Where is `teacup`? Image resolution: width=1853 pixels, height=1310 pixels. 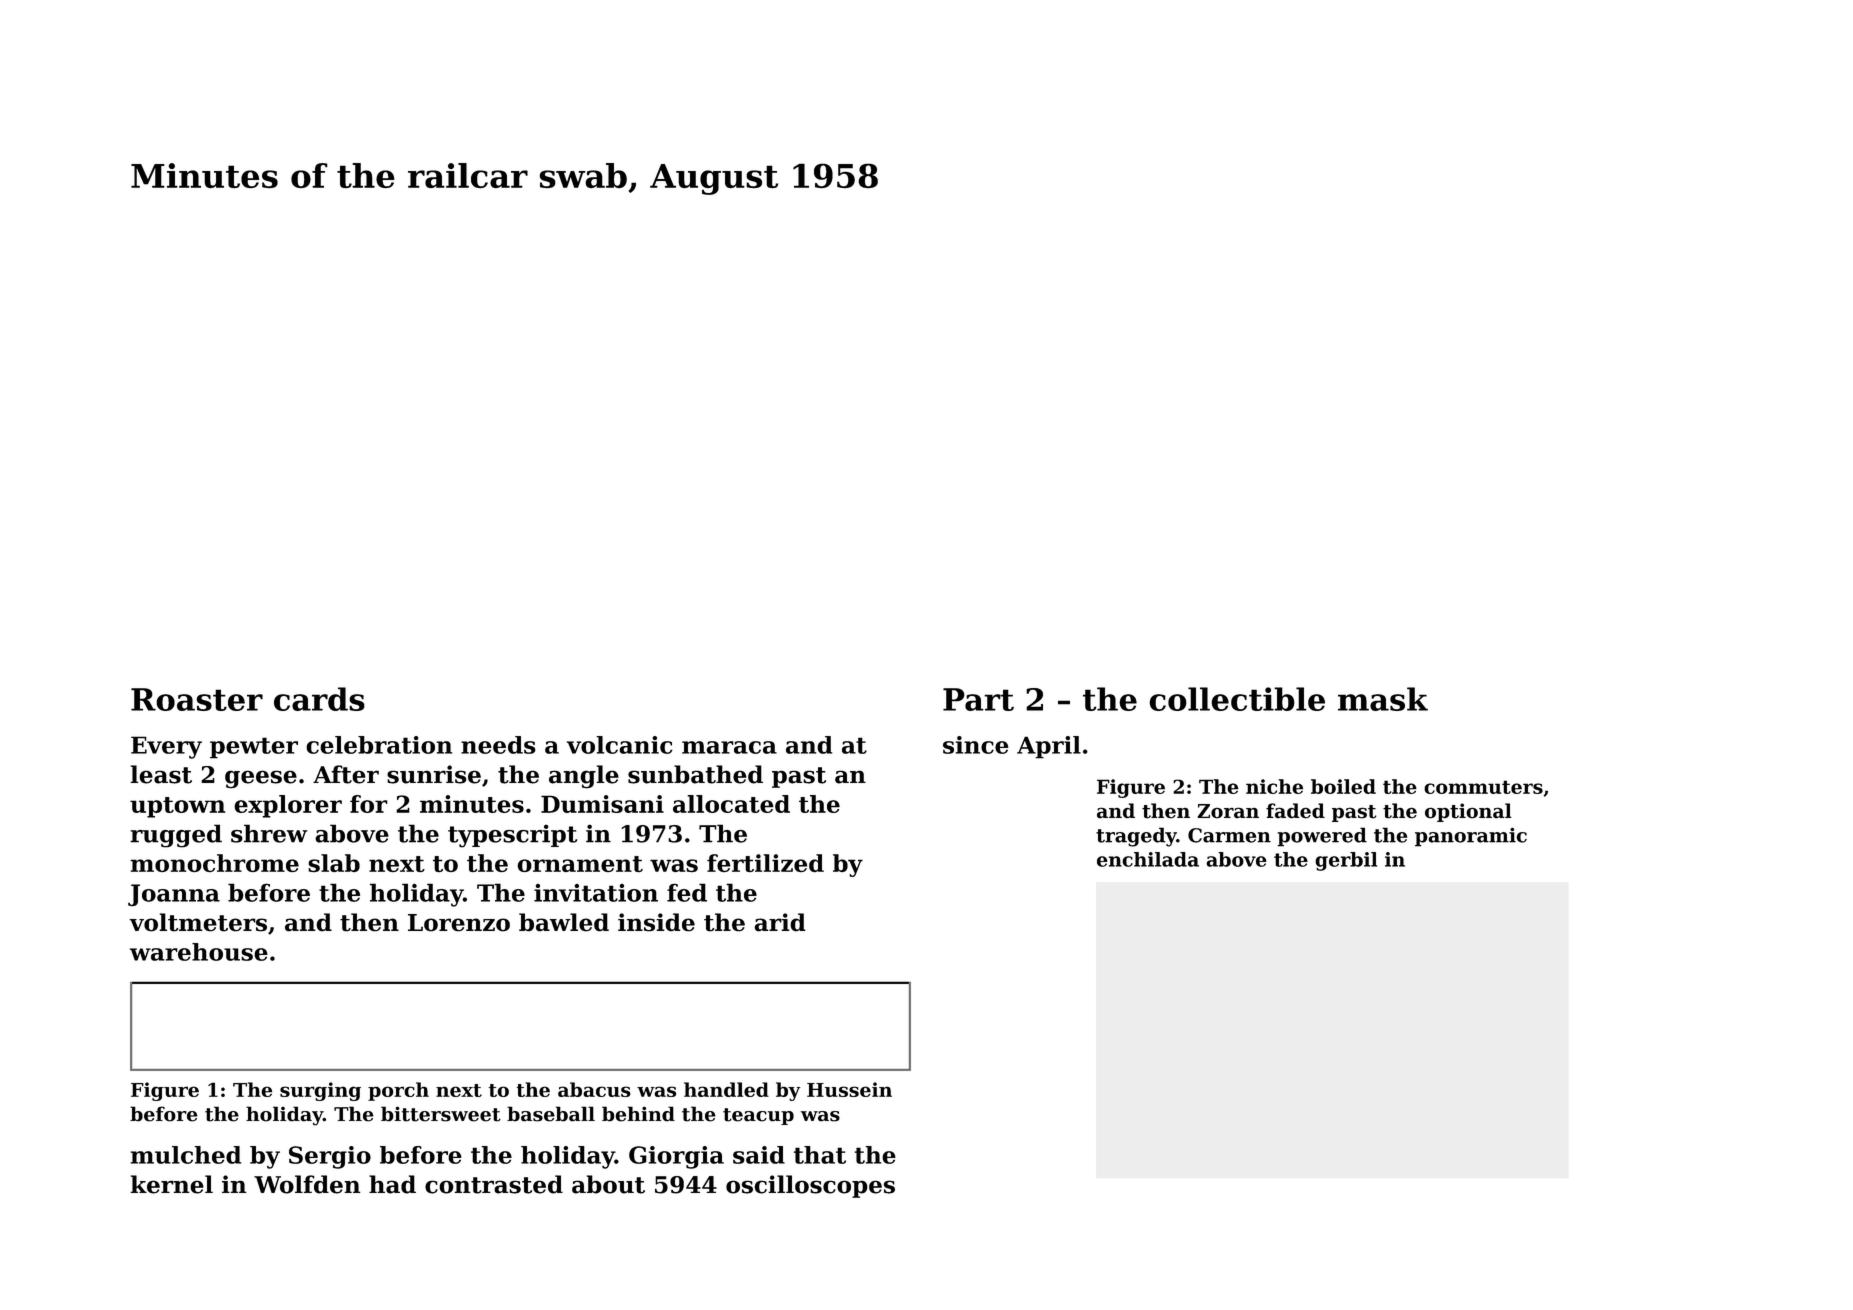
teacup is located at coordinates (758, 1116).
